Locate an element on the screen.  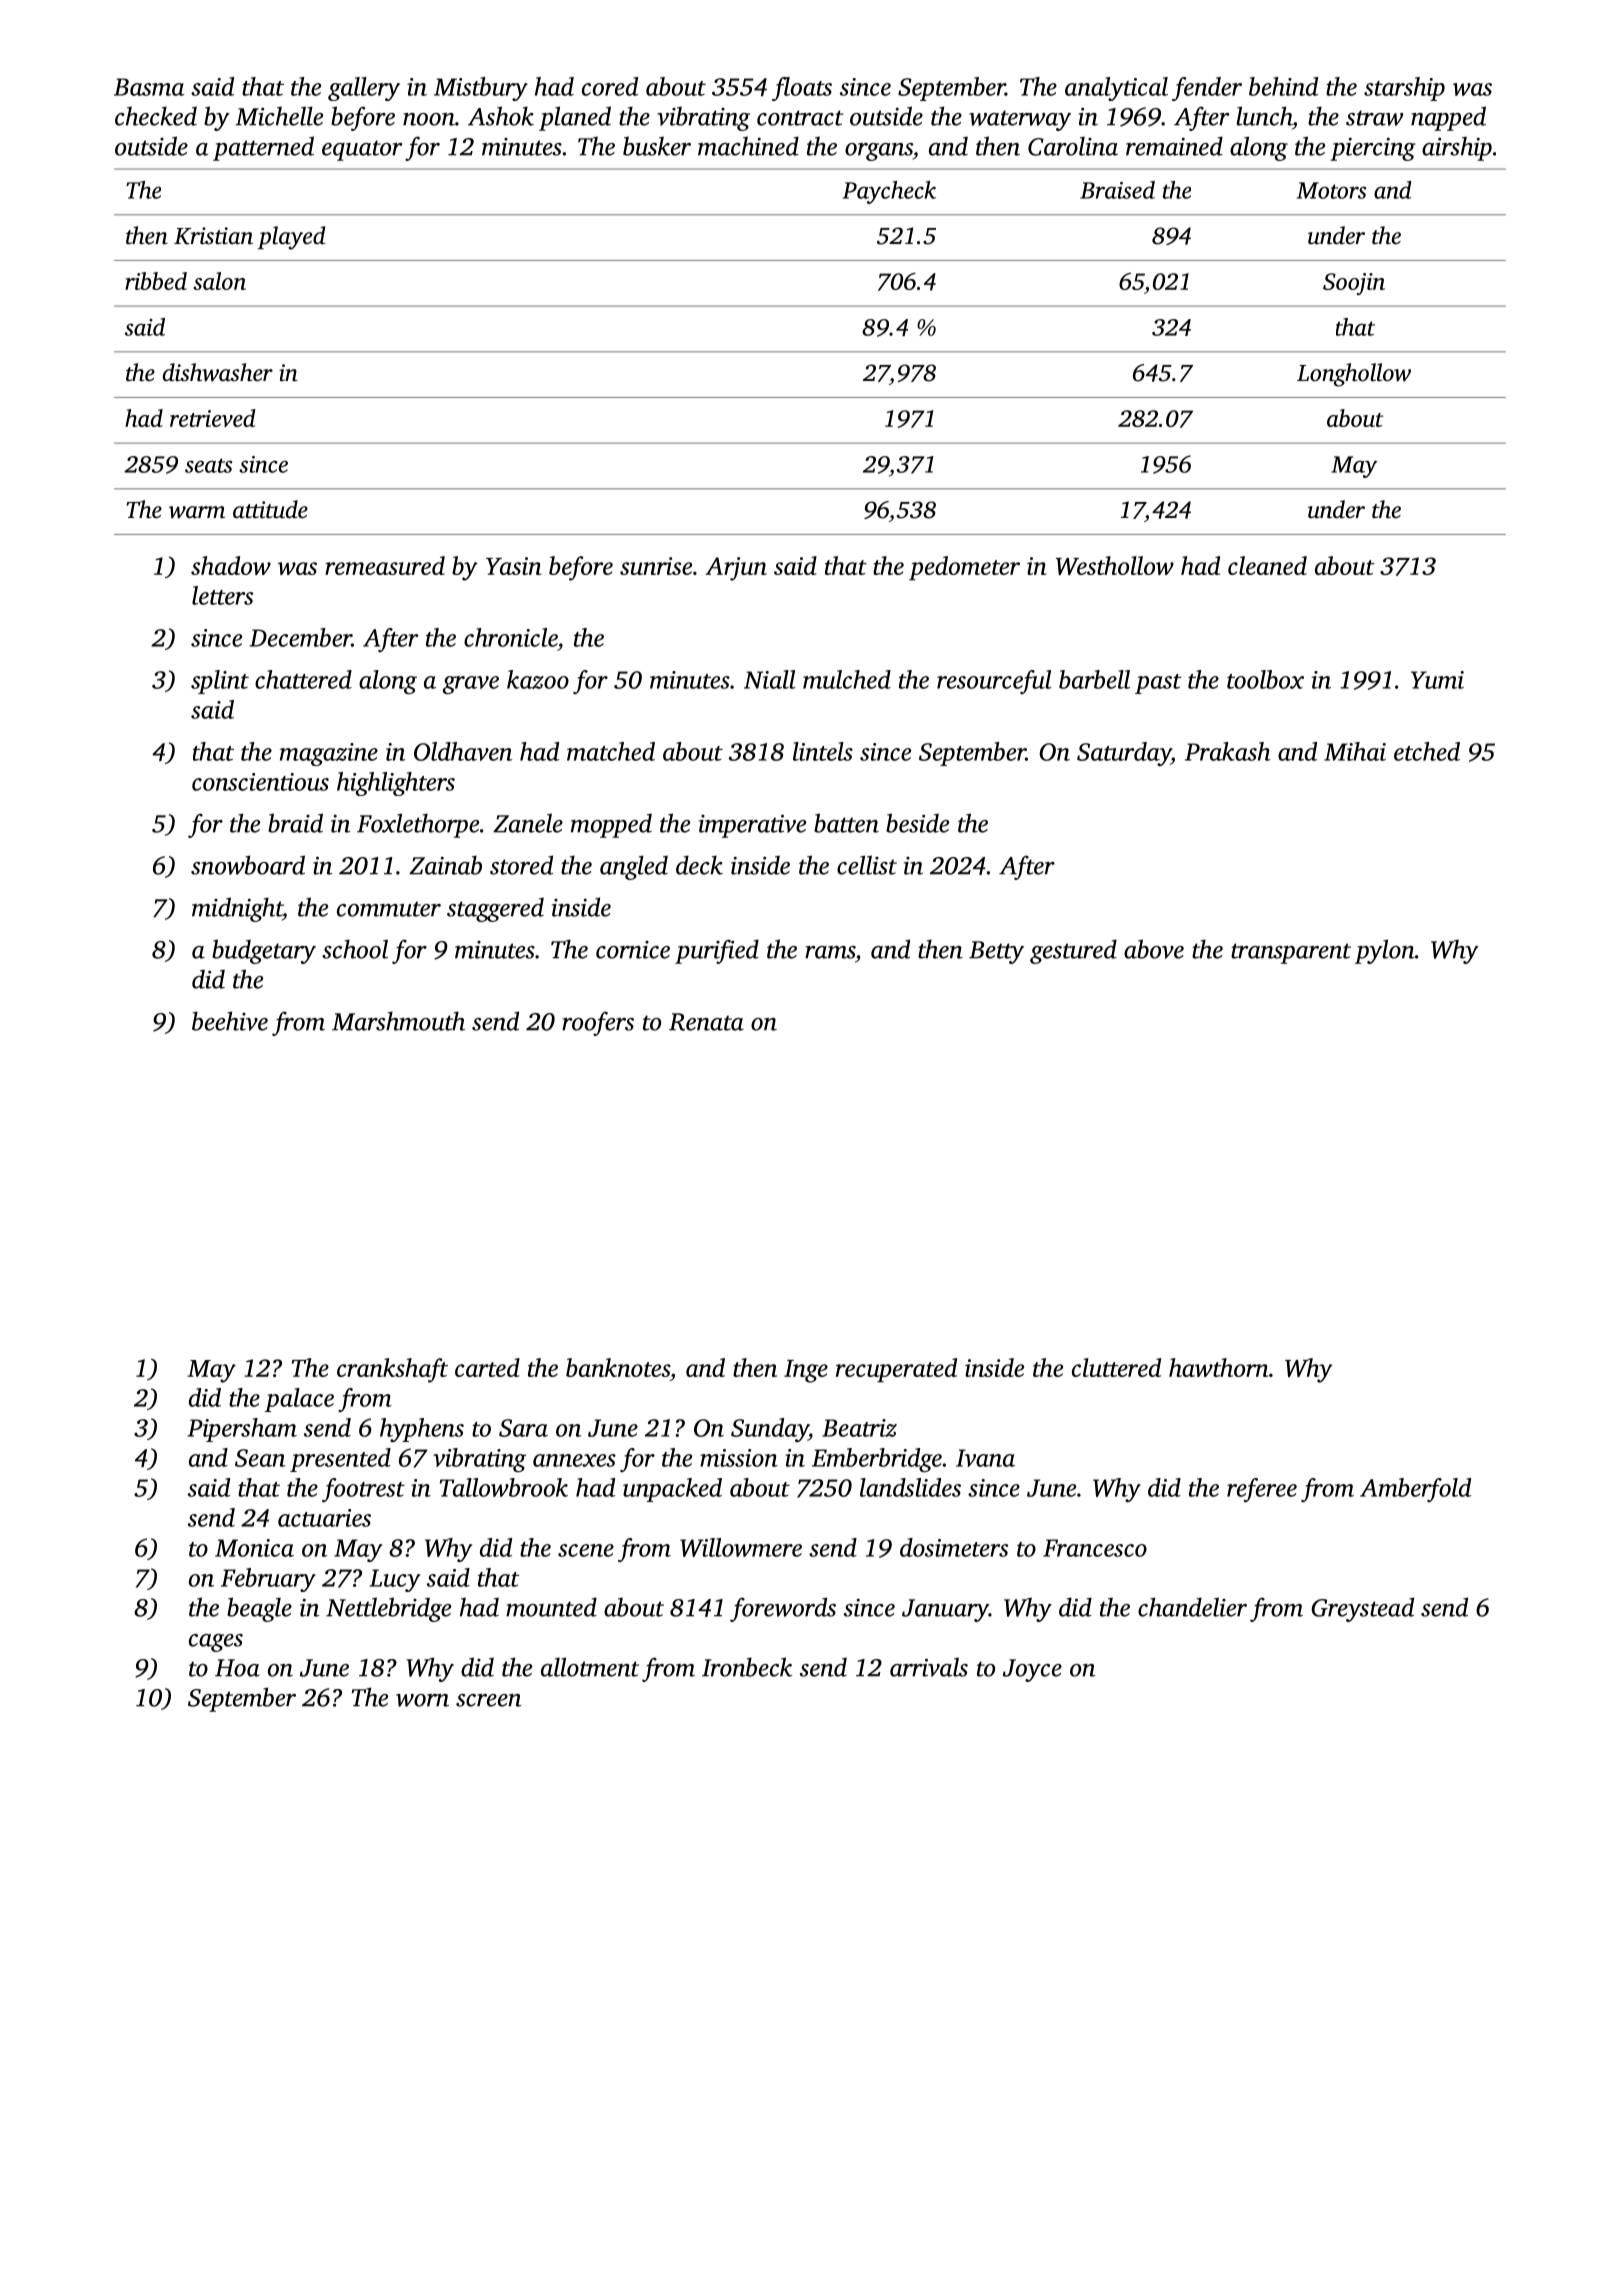
cleaned is located at coordinates (1267, 565).
